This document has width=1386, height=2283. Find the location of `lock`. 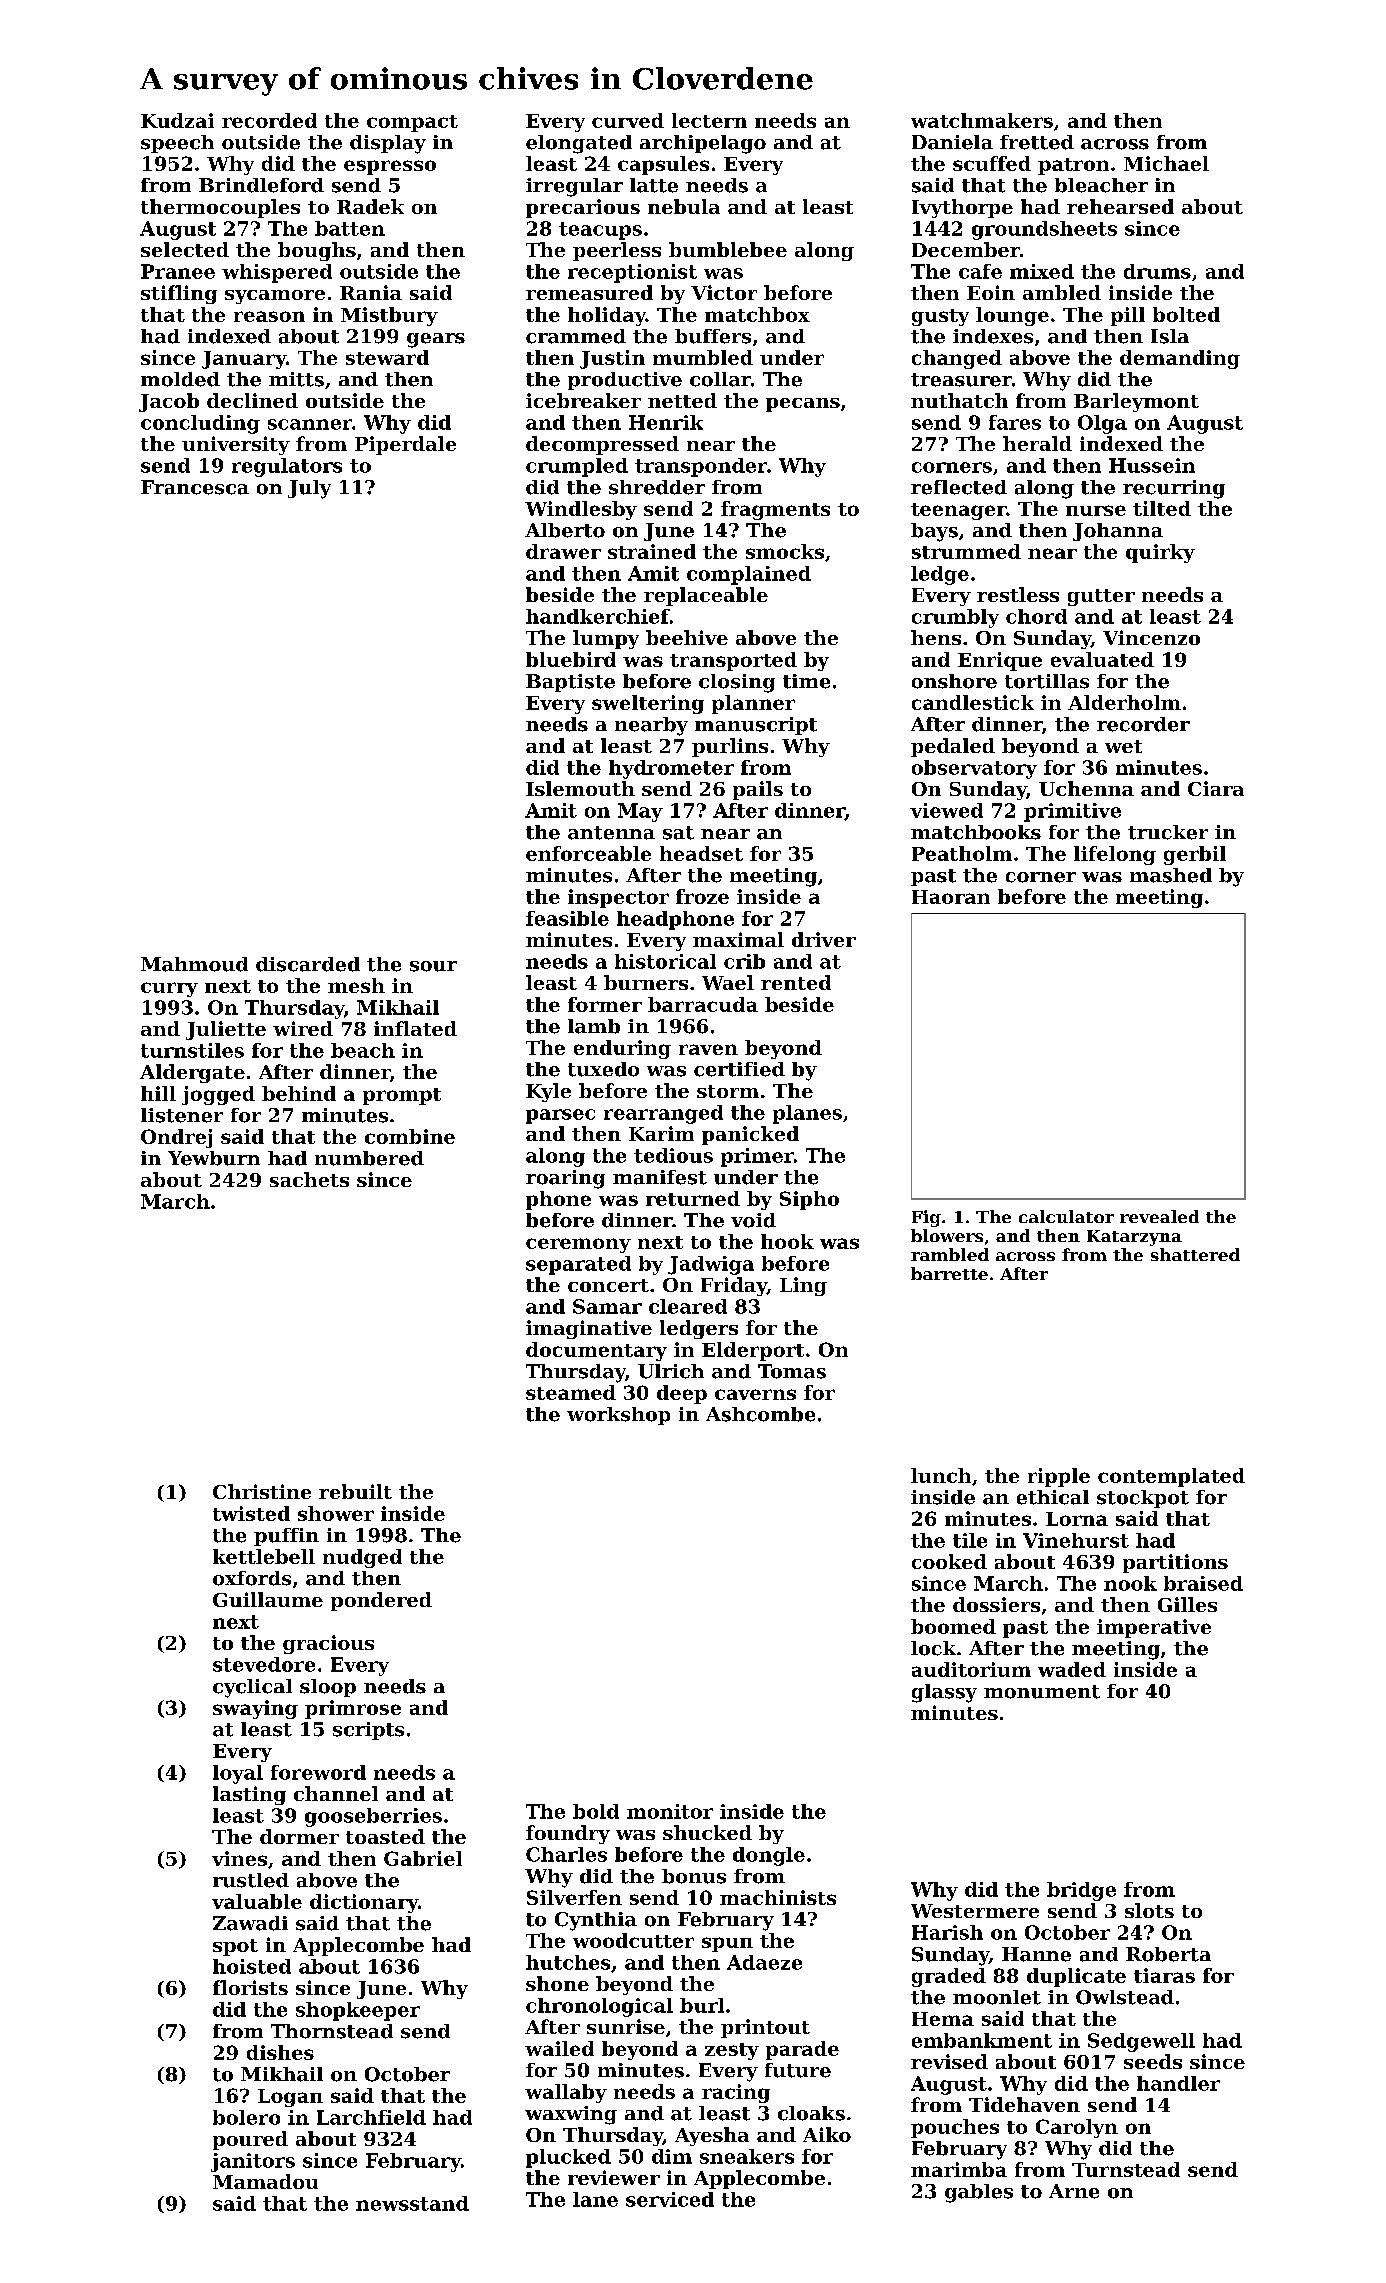

lock is located at coordinates (933, 1648).
